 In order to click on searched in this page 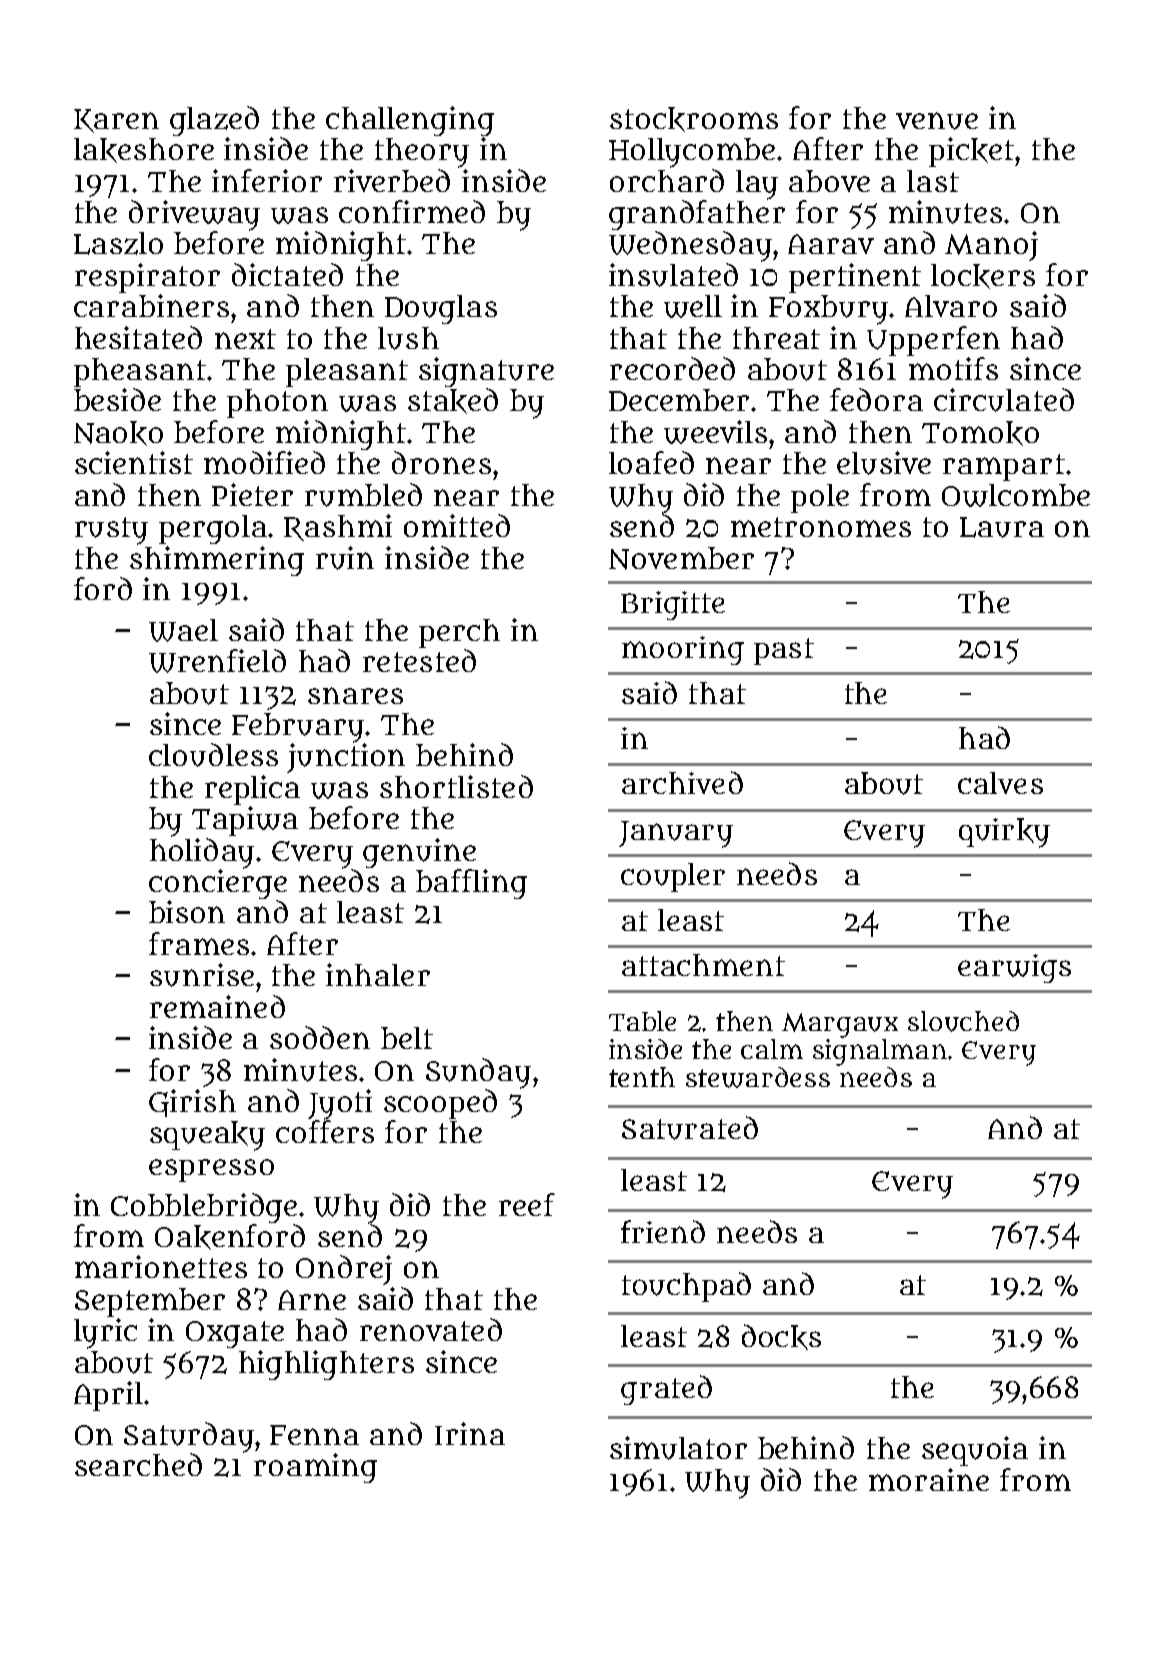, I will do `click(138, 1464)`.
